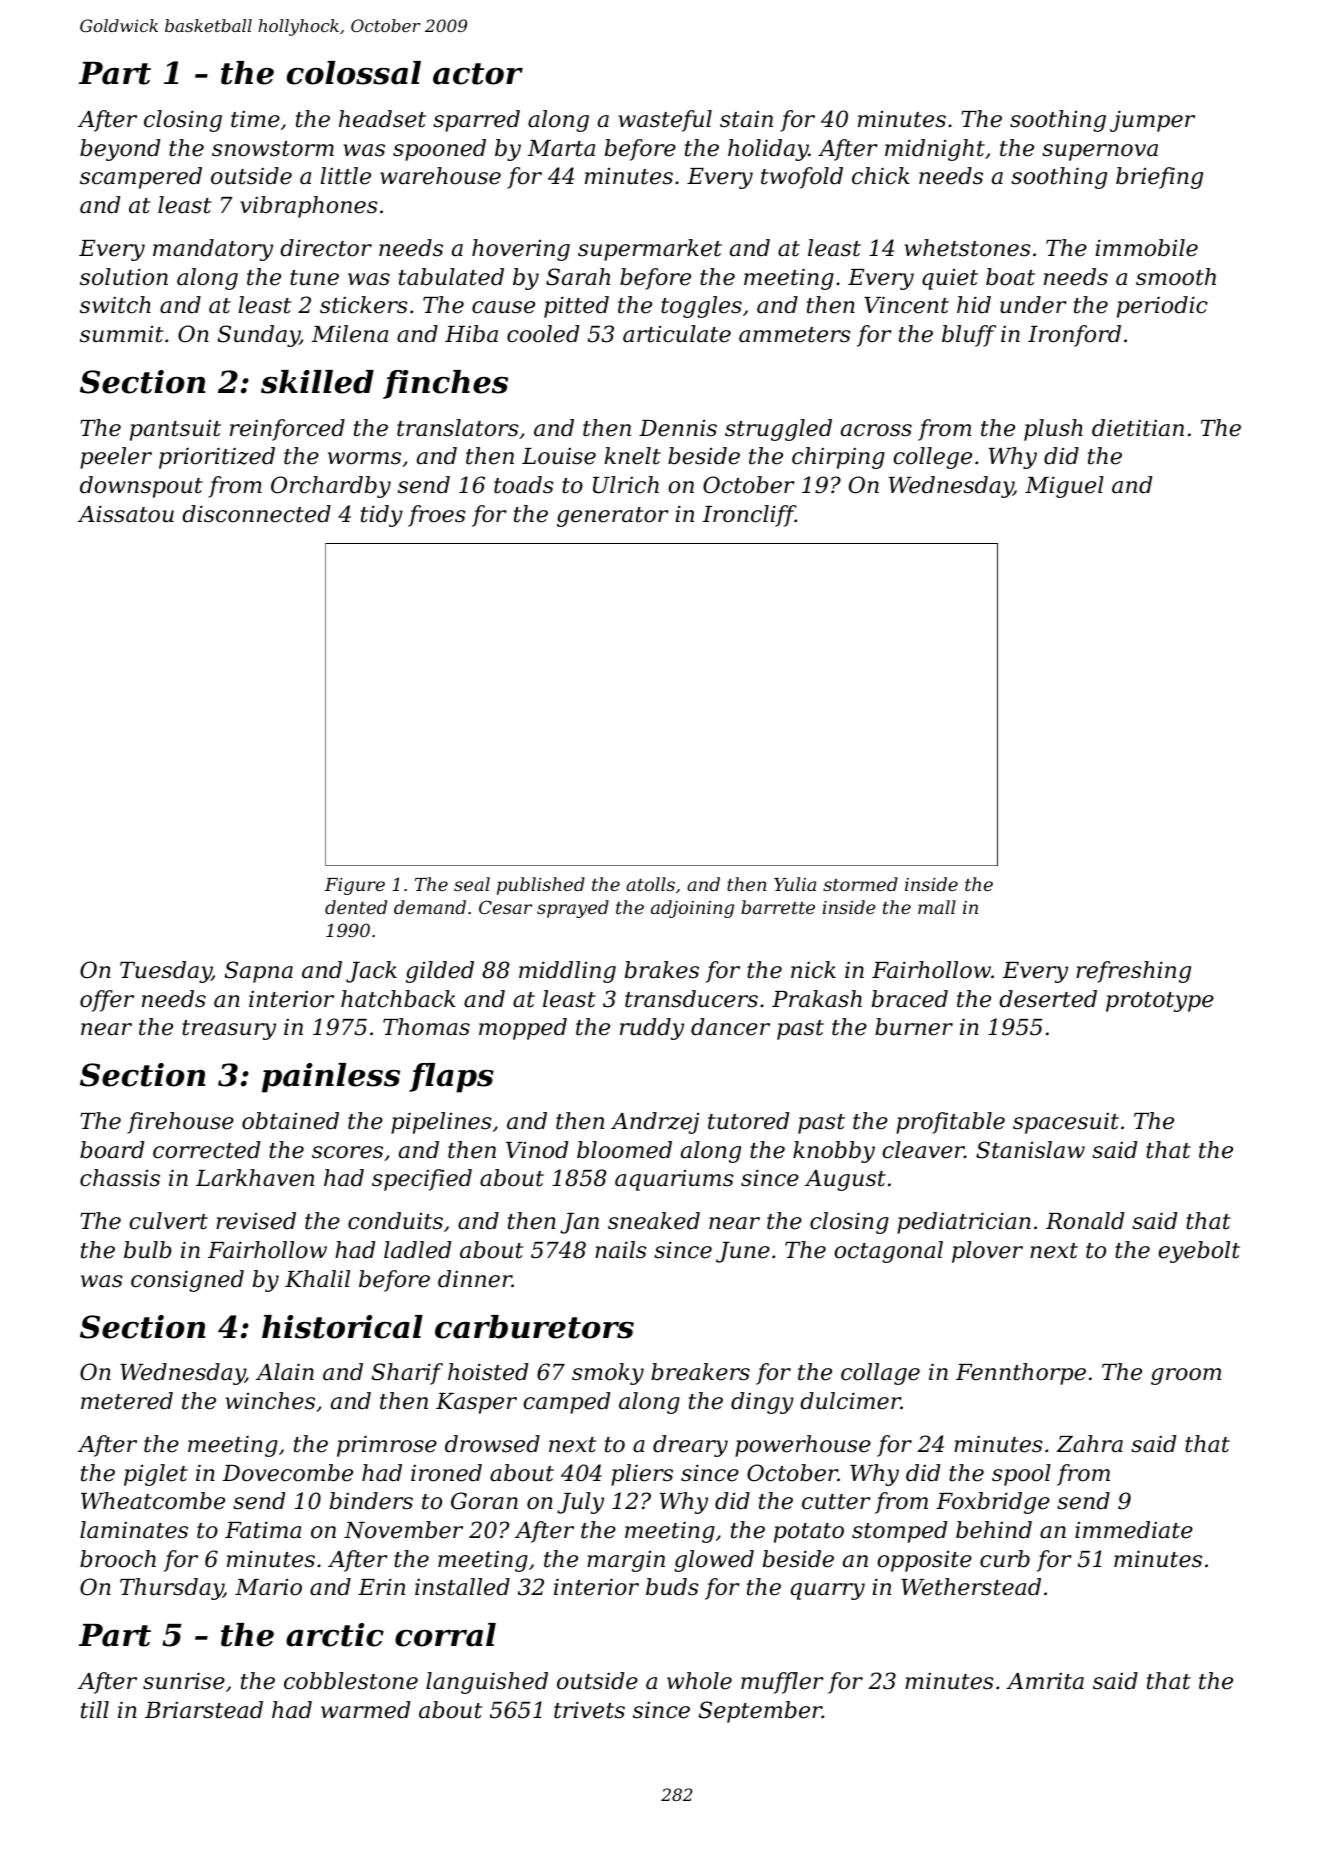 The height and width of the document is (1871, 1323). Describe the element at coordinates (342, 1327) in the document. I see `historical` at that location.
